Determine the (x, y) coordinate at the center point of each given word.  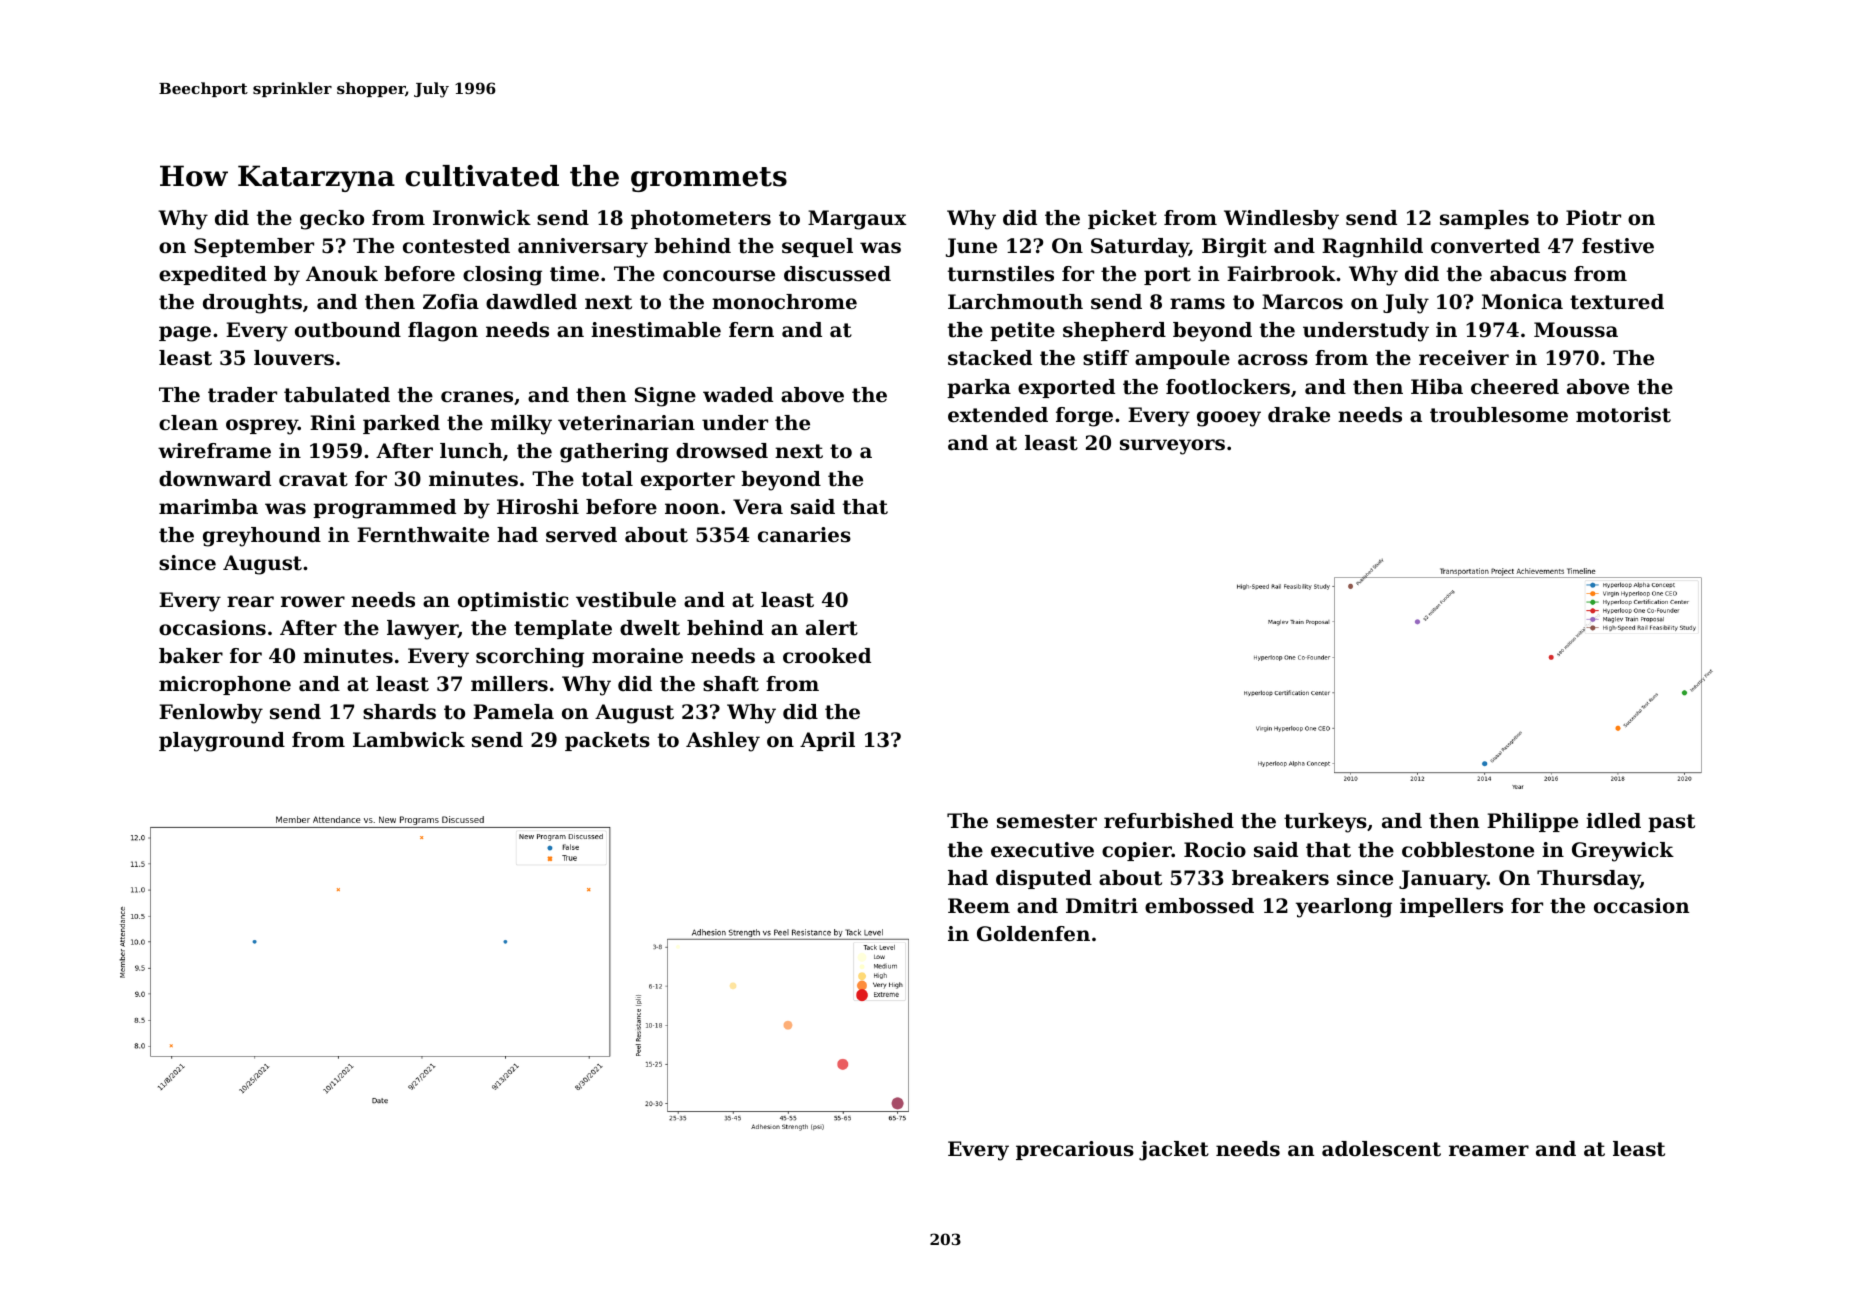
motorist (1623, 415)
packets (607, 741)
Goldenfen (1033, 934)
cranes (477, 397)
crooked (827, 656)
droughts (252, 304)
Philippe (1532, 822)
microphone (225, 685)
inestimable (656, 330)
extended (998, 415)
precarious (1075, 1150)
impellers (1451, 907)
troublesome (1499, 415)
